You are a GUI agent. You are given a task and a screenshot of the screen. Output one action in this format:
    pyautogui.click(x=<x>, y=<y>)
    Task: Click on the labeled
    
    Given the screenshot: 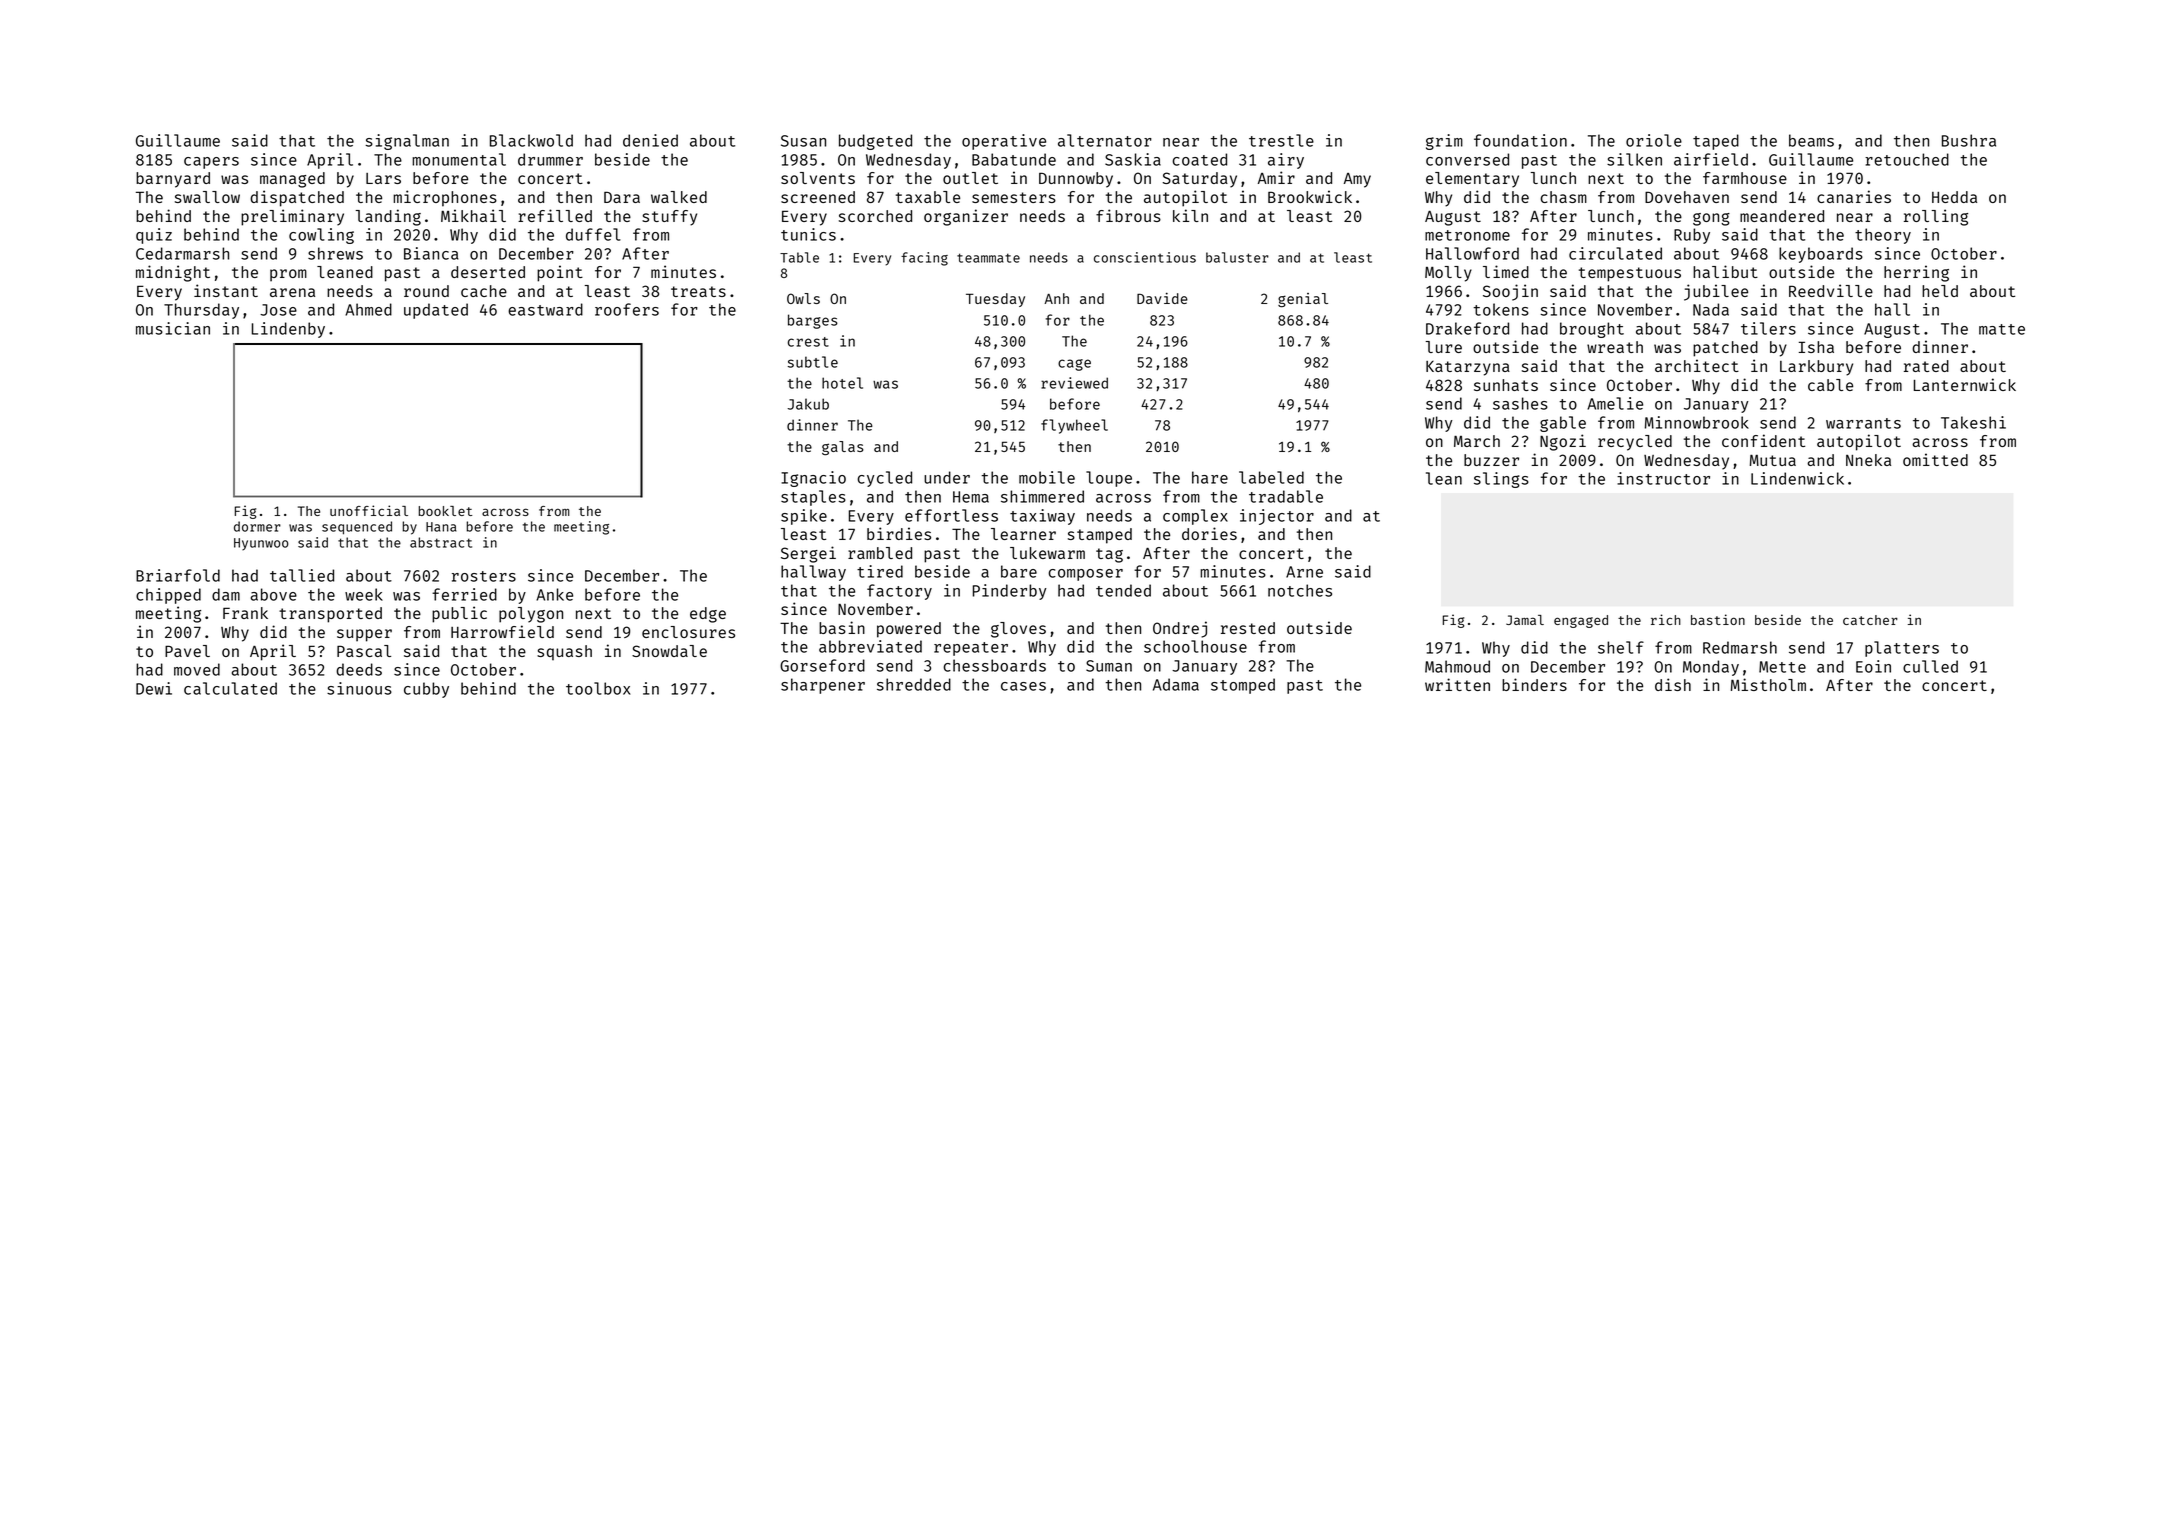 What is the action you would take?
    pyautogui.click(x=1271, y=477)
